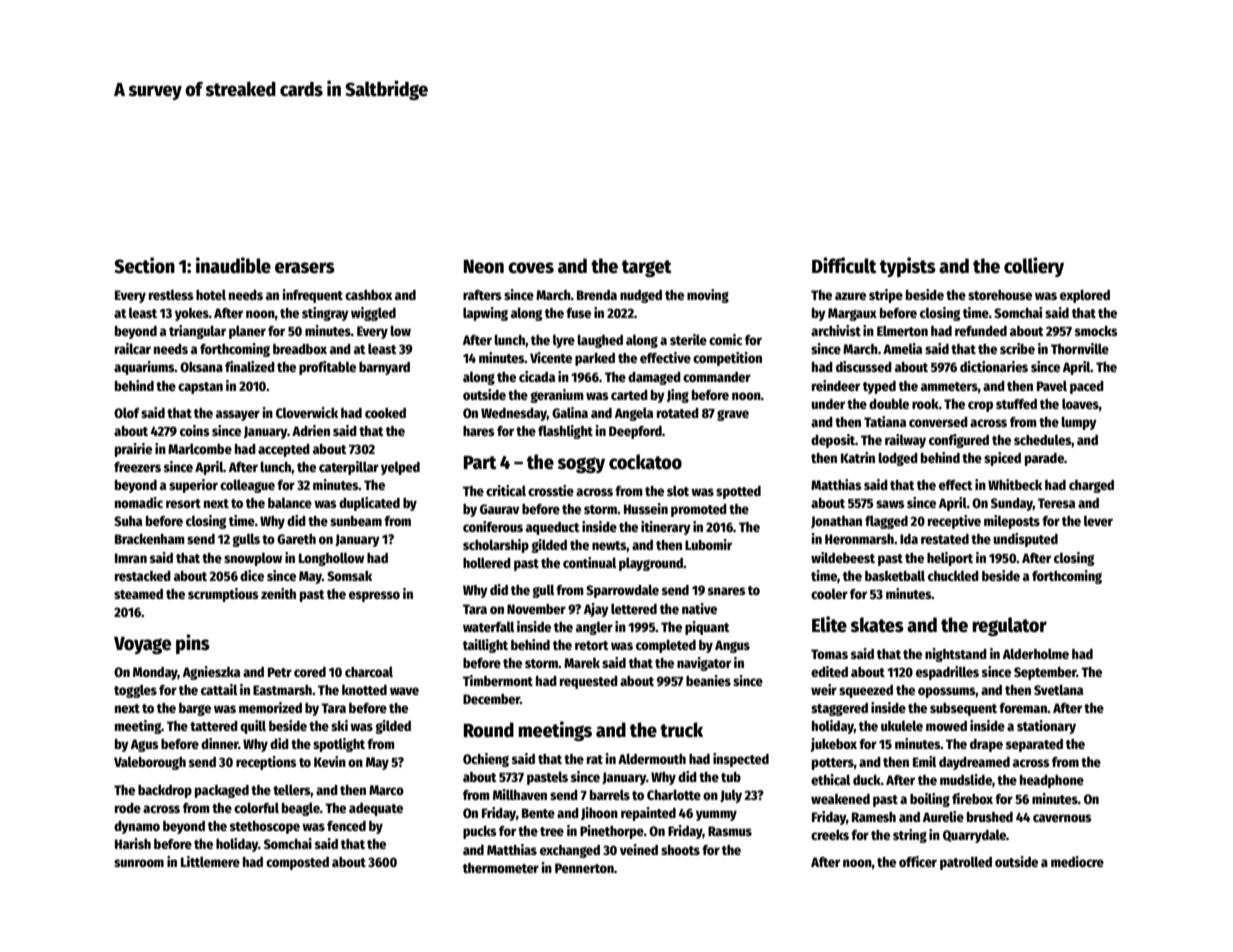  I want to click on refunded, so click(981, 331).
